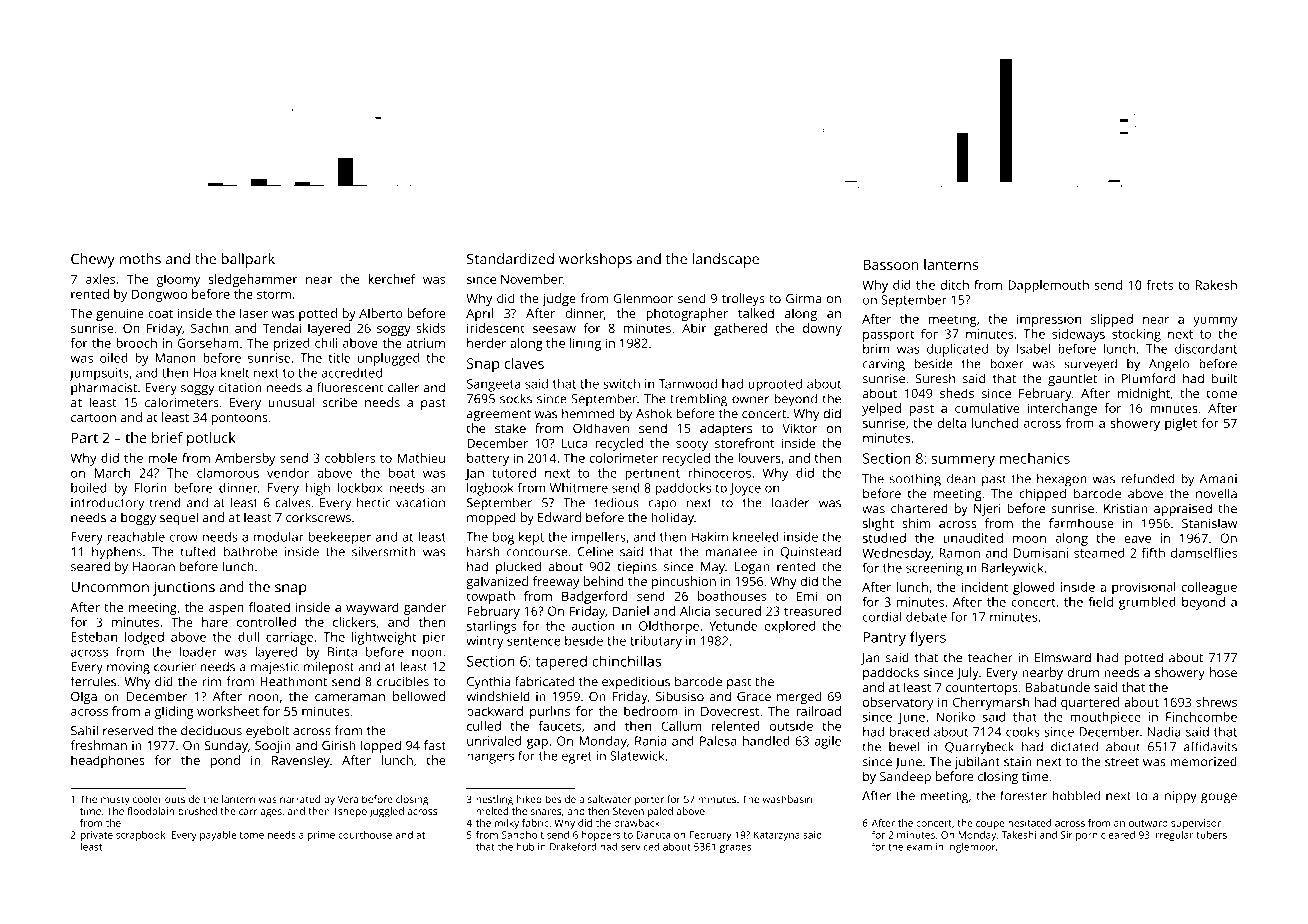 This screenshot has height=924, width=1308. I want to click on slipped, so click(1112, 320).
